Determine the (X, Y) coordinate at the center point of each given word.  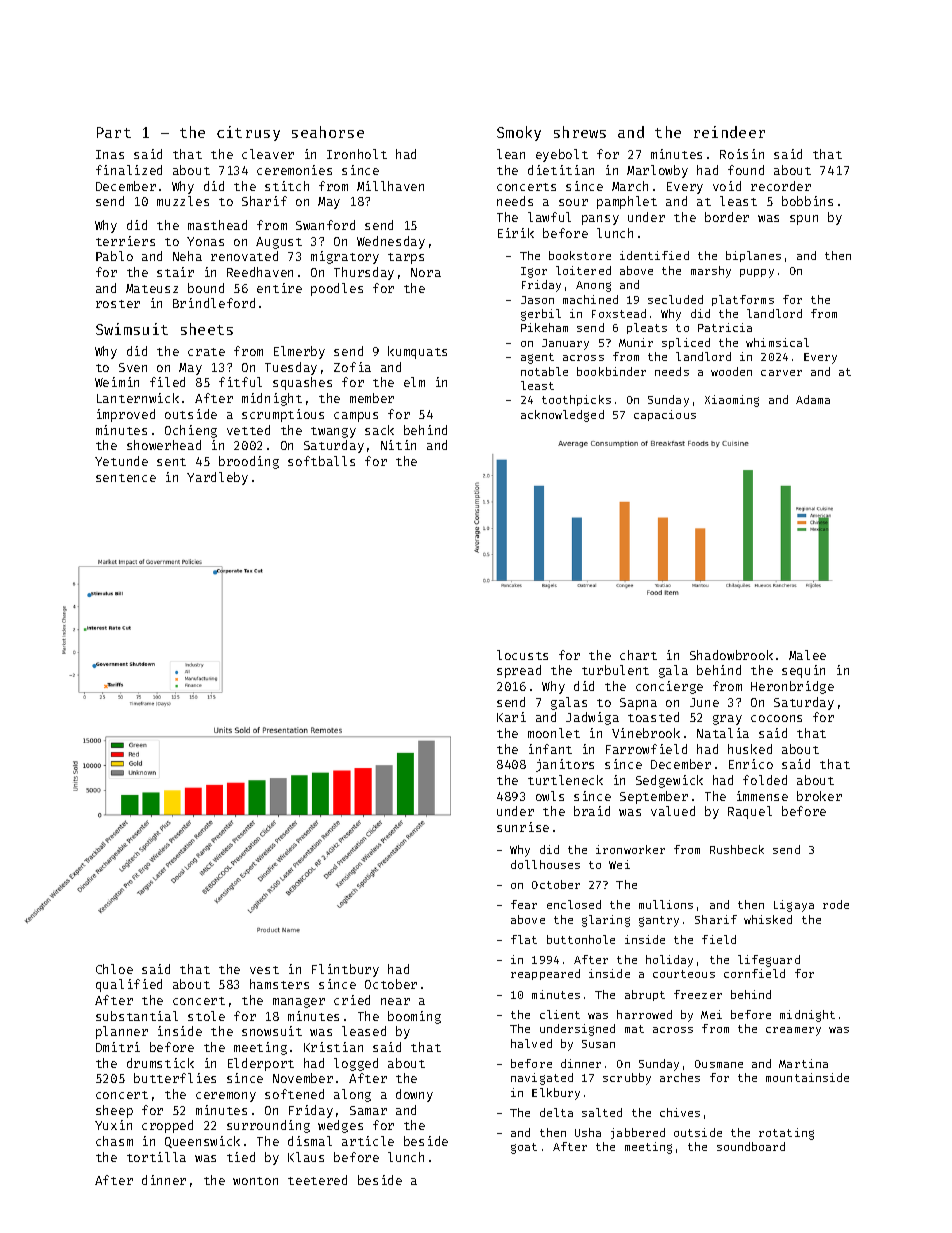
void (727, 186)
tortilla (156, 1157)
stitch (287, 186)
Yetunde (121, 461)
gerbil (541, 315)
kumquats (417, 352)
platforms (743, 300)
